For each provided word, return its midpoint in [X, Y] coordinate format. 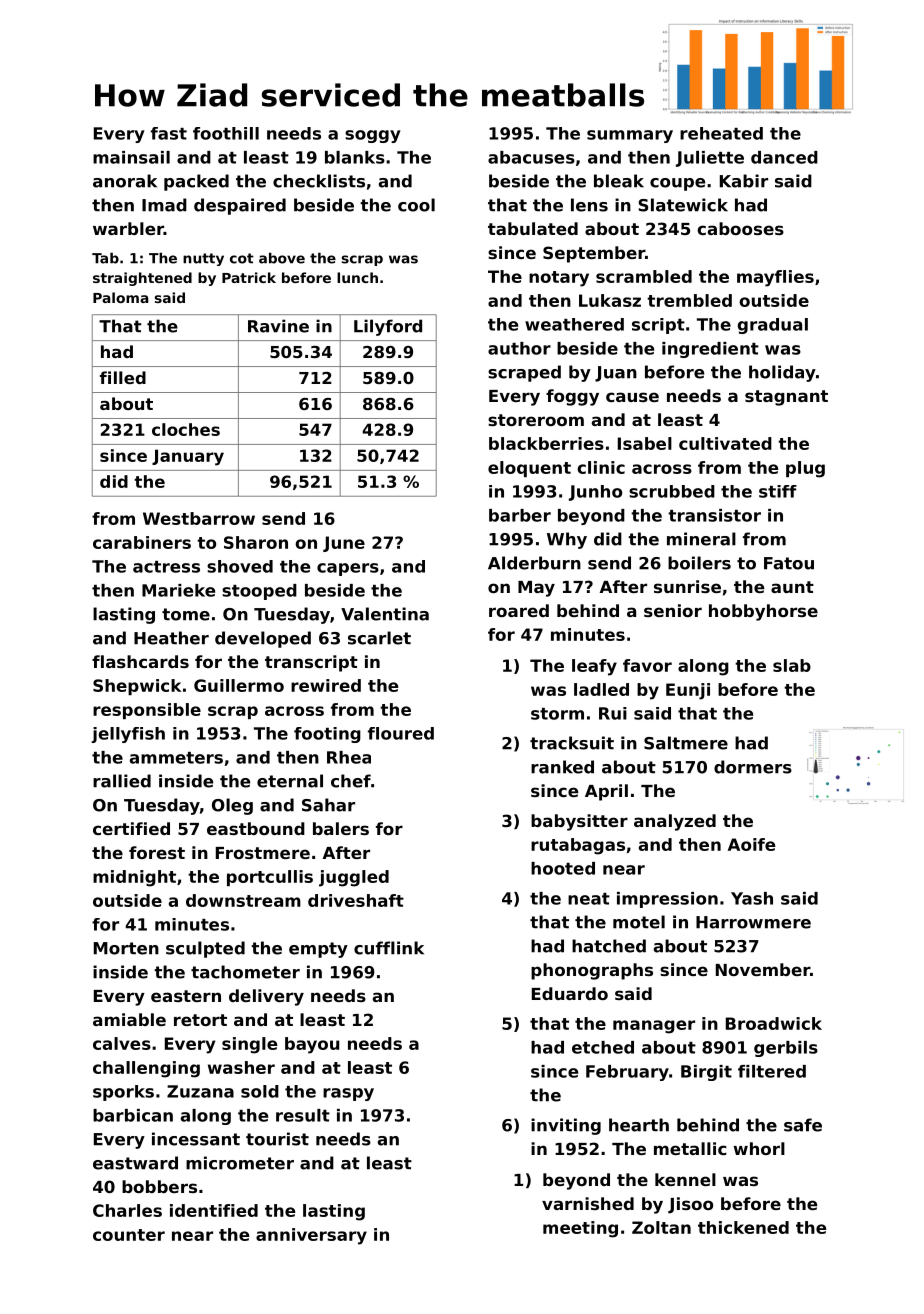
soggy [373, 136]
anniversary [311, 1236]
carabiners [142, 542]
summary [630, 136]
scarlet [379, 638]
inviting [566, 1126]
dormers [753, 767]
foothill [226, 133]
